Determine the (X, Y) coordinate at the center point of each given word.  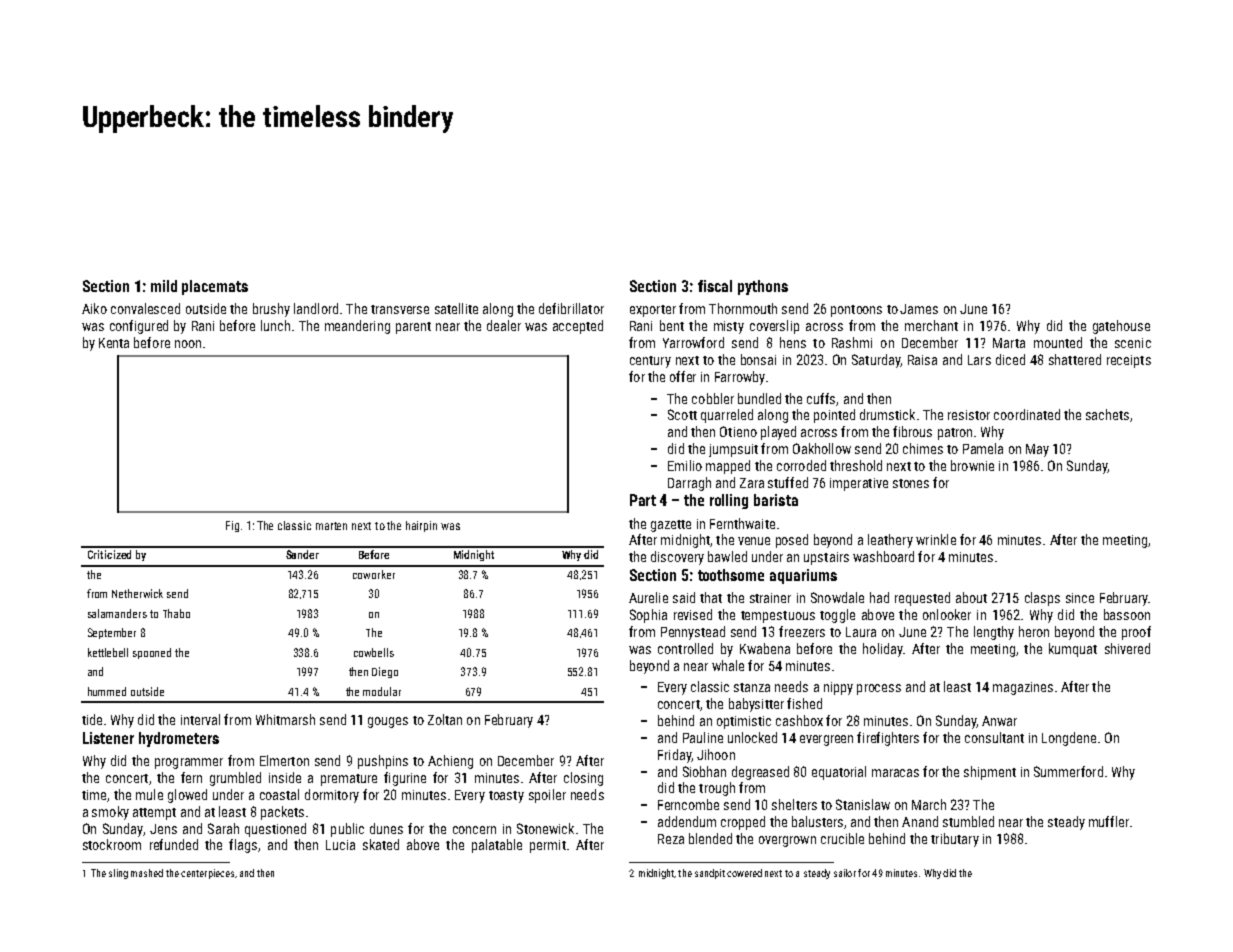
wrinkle (936, 539)
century (650, 362)
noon (188, 344)
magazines (1023, 688)
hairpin (421, 526)
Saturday (876, 361)
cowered (744, 873)
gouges (388, 722)
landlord (316, 308)
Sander (302, 554)
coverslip (774, 327)
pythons (763, 287)
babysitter (756, 705)
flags (243, 846)
